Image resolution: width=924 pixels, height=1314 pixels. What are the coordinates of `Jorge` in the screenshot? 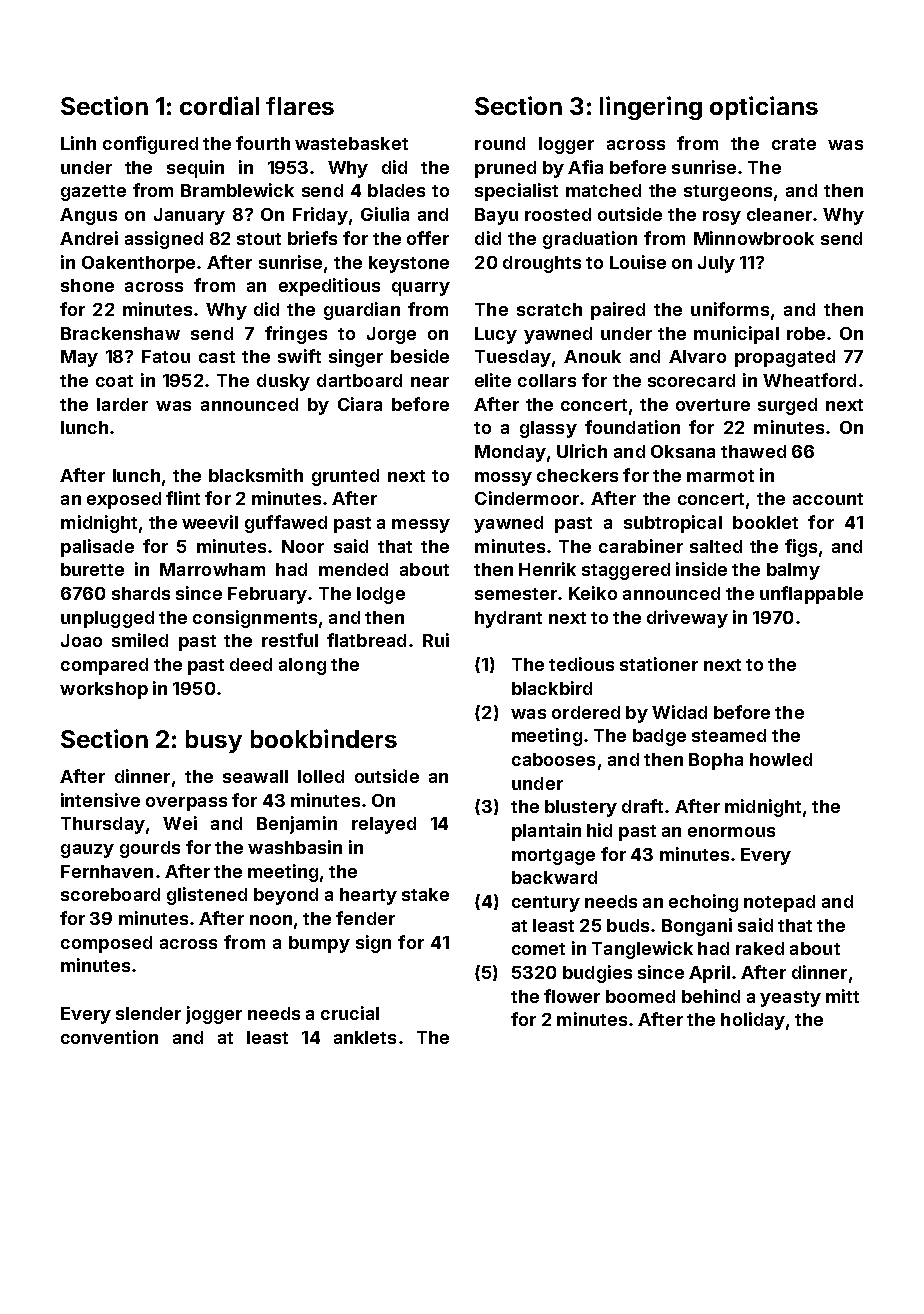 It's located at (391, 335).
